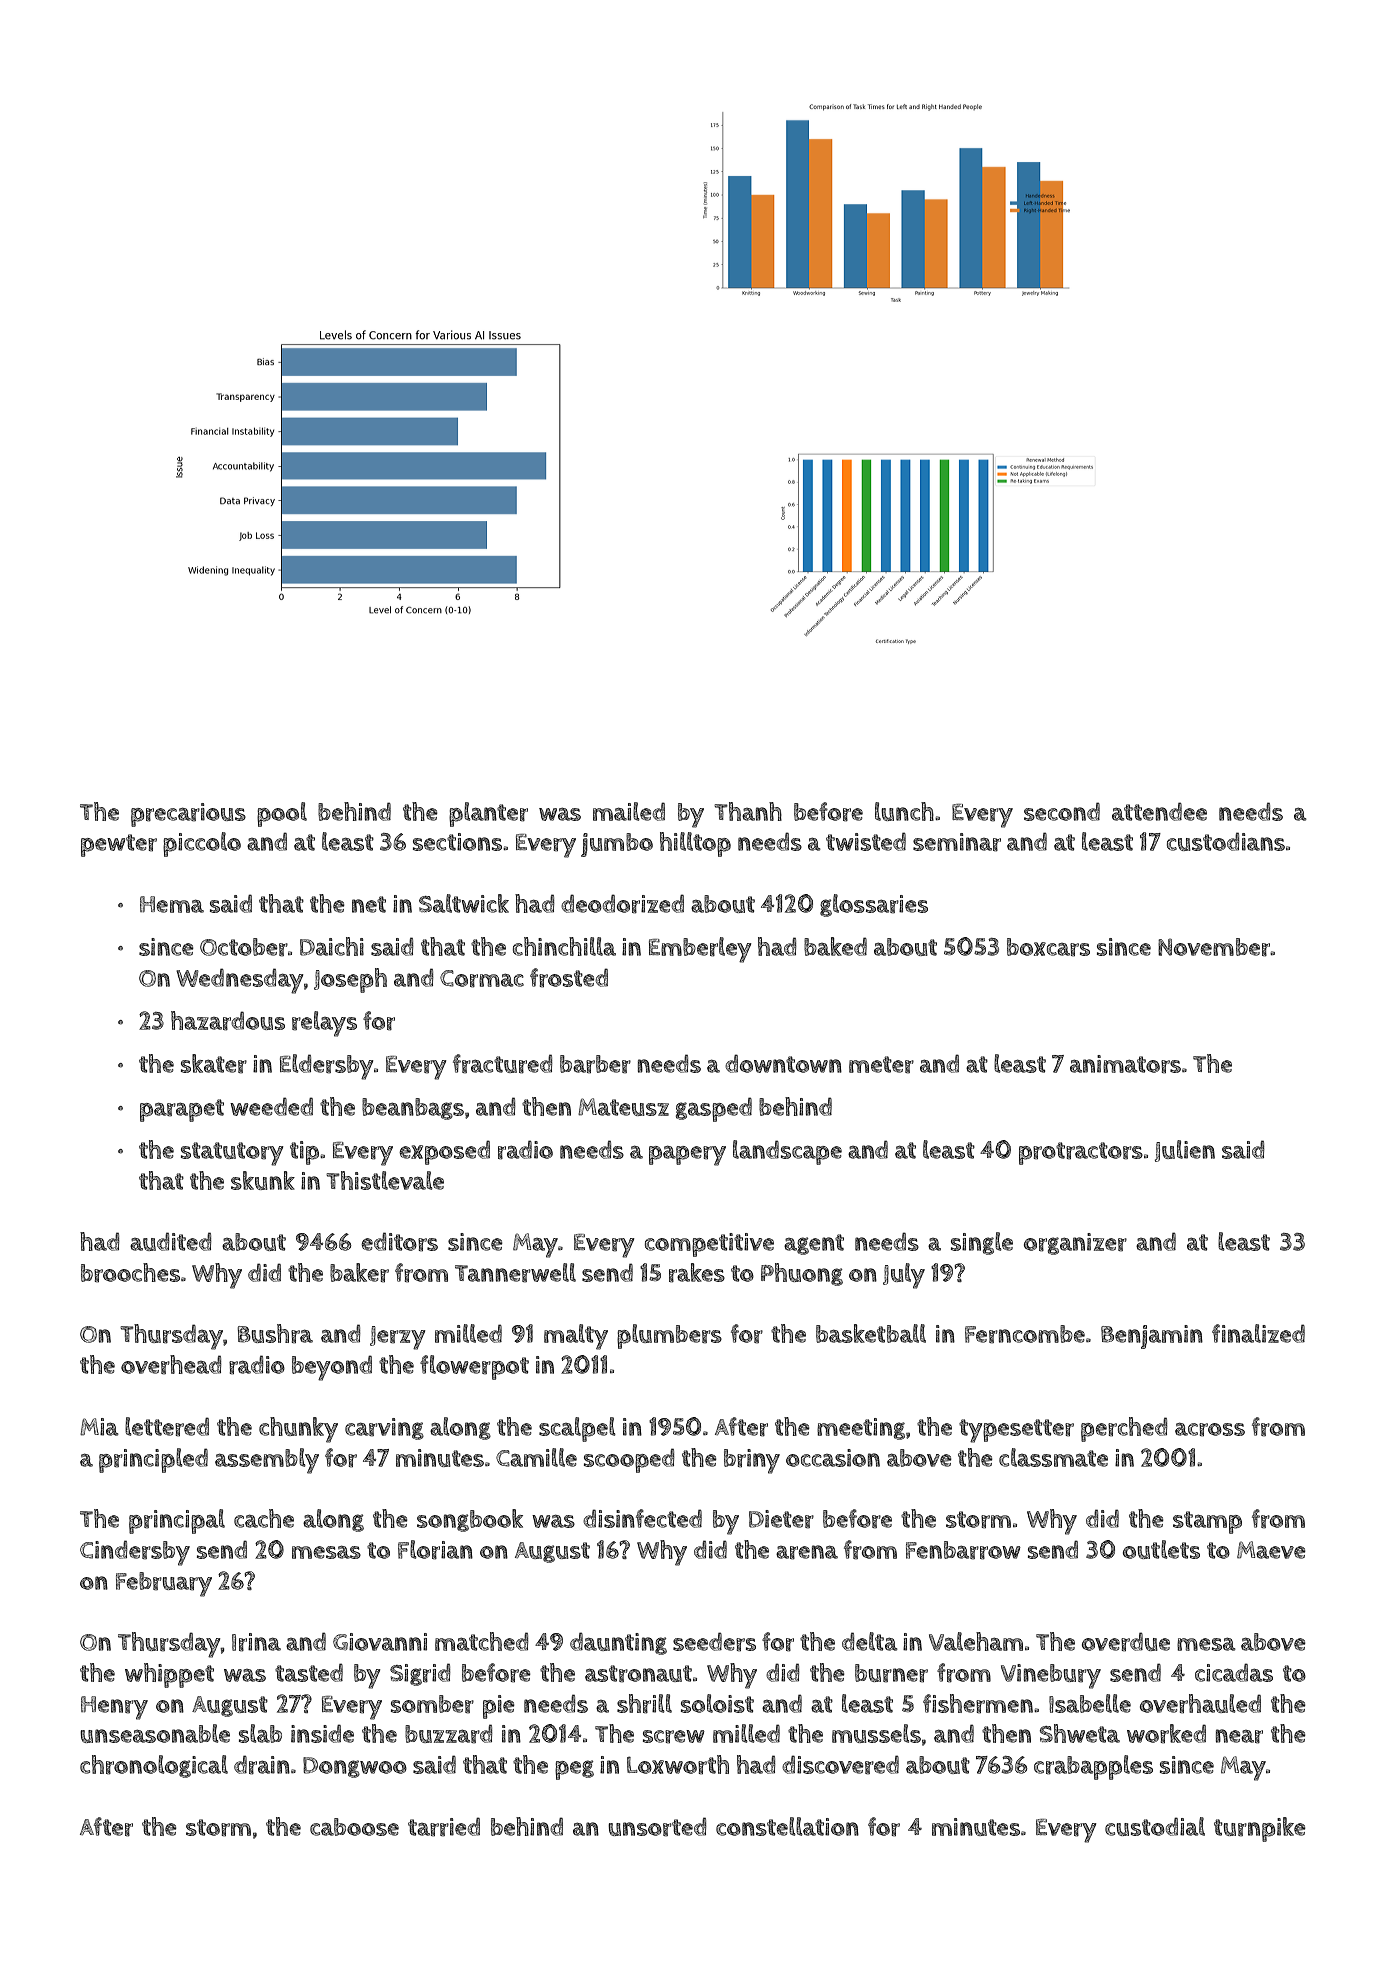  What do you see at coordinates (99, 1427) in the page?
I see `Mia` at bounding box center [99, 1427].
